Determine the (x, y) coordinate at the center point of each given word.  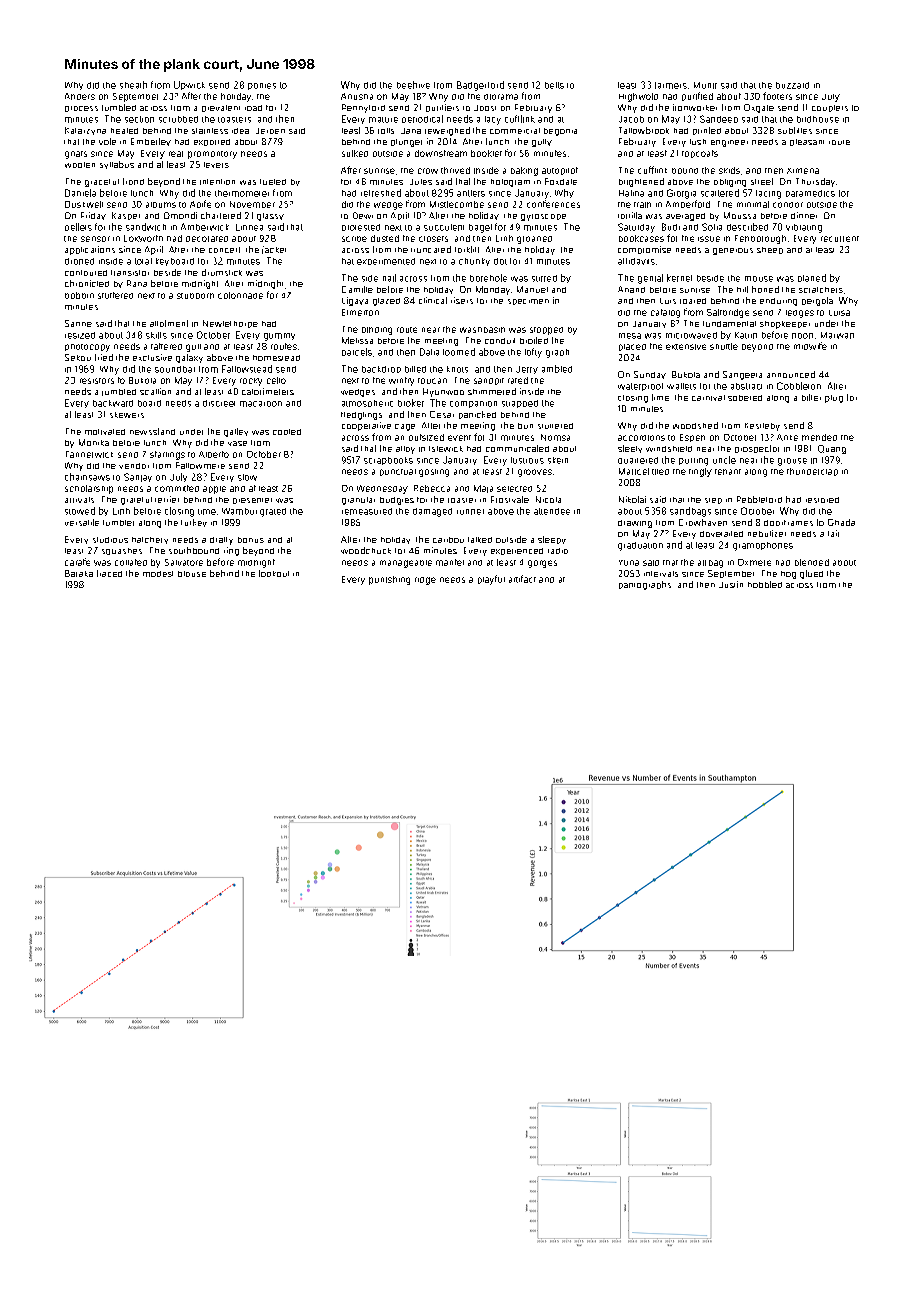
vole (107, 141)
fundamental (729, 324)
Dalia (429, 352)
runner (470, 512)
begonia (560, 132)
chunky (474, 262)
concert (224, 250)
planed (812, 278)
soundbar (175, 369)
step (713, 501)
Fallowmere (200, 465)
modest (158, 574)
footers (777, 96)
